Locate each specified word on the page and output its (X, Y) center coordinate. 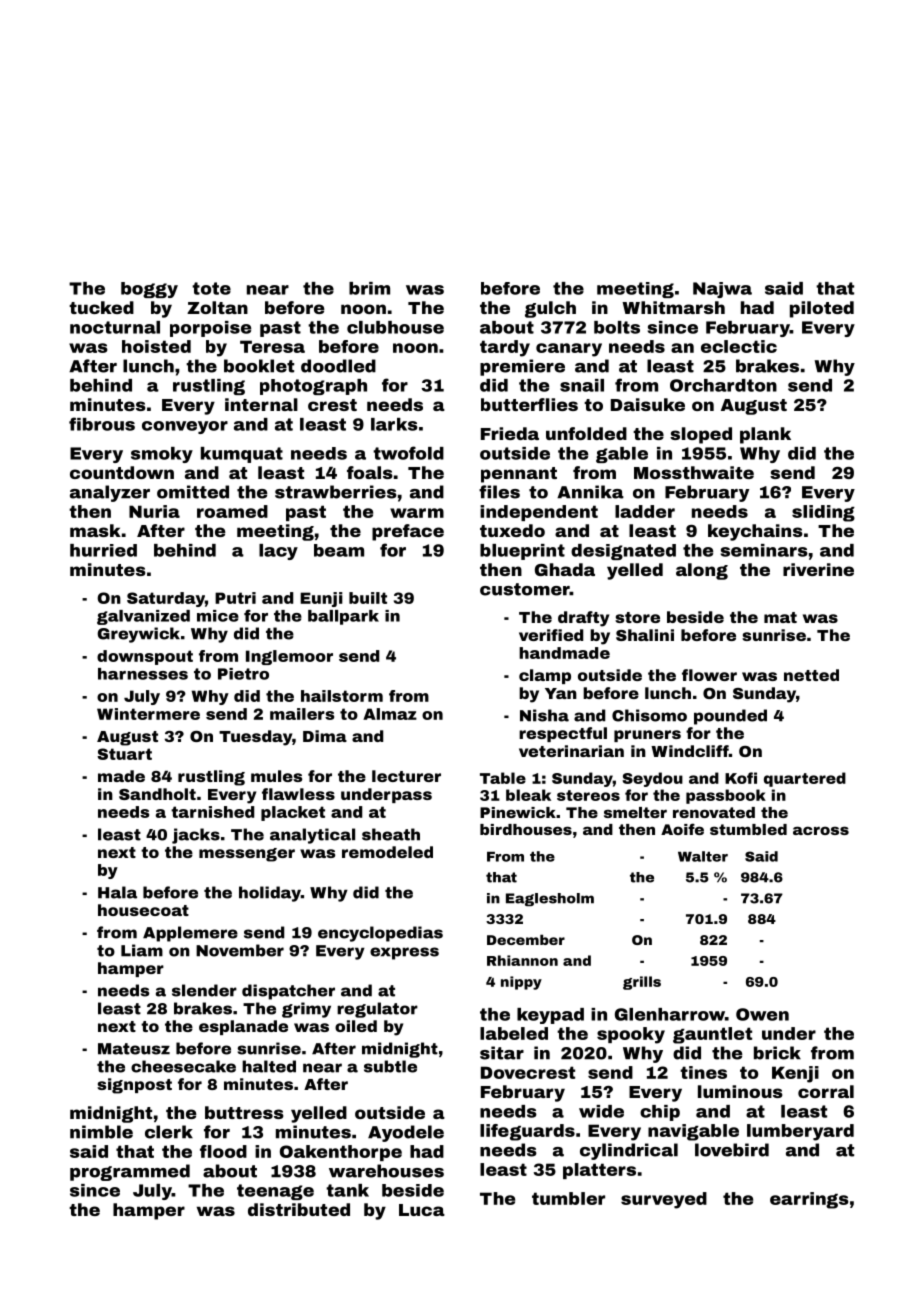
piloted (822, 309)
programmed (130, 1172)
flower (709, 675)
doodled (338, 366)
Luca (422, 1210)
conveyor (185, 427)
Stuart (124, 754)
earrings (809, 1200)
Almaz (390, 714)
